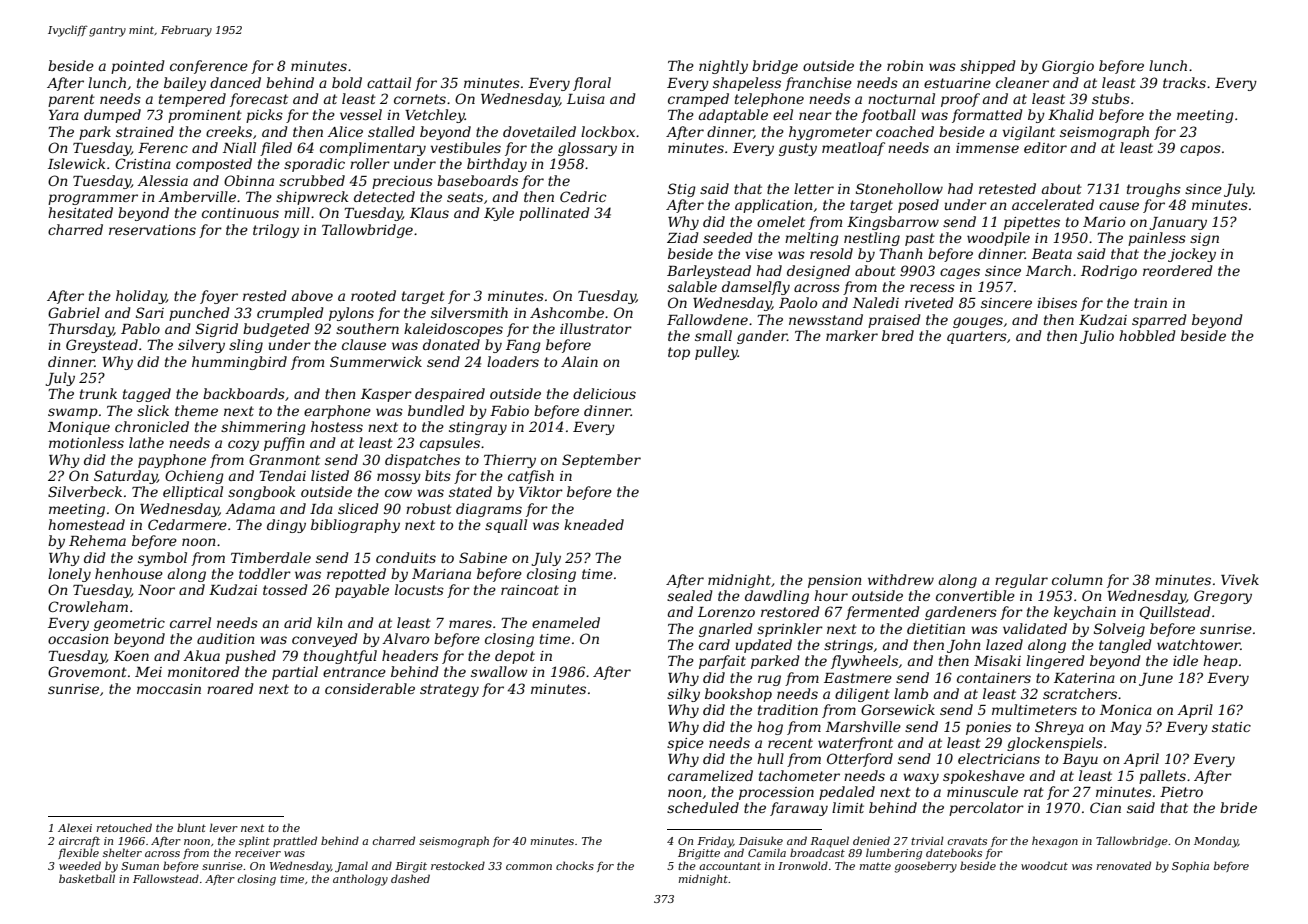 This screenshot has width=1308, height=924. What do you see at coordinates (193, 493) in the screenshot?
I see `elliptical` at bounding box center [193, 493].
